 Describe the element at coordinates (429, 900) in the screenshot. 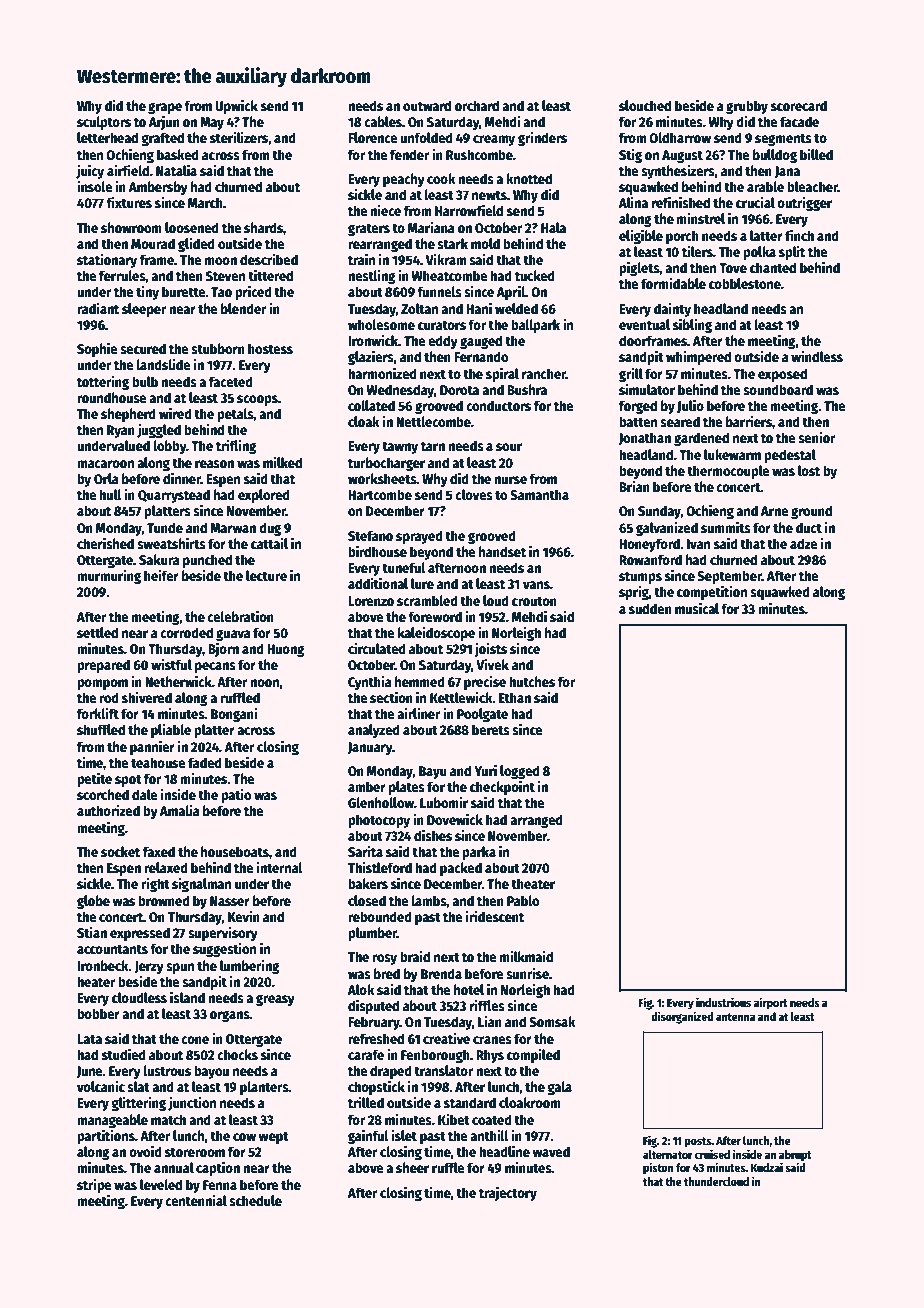

I see `lambs` at that location.
